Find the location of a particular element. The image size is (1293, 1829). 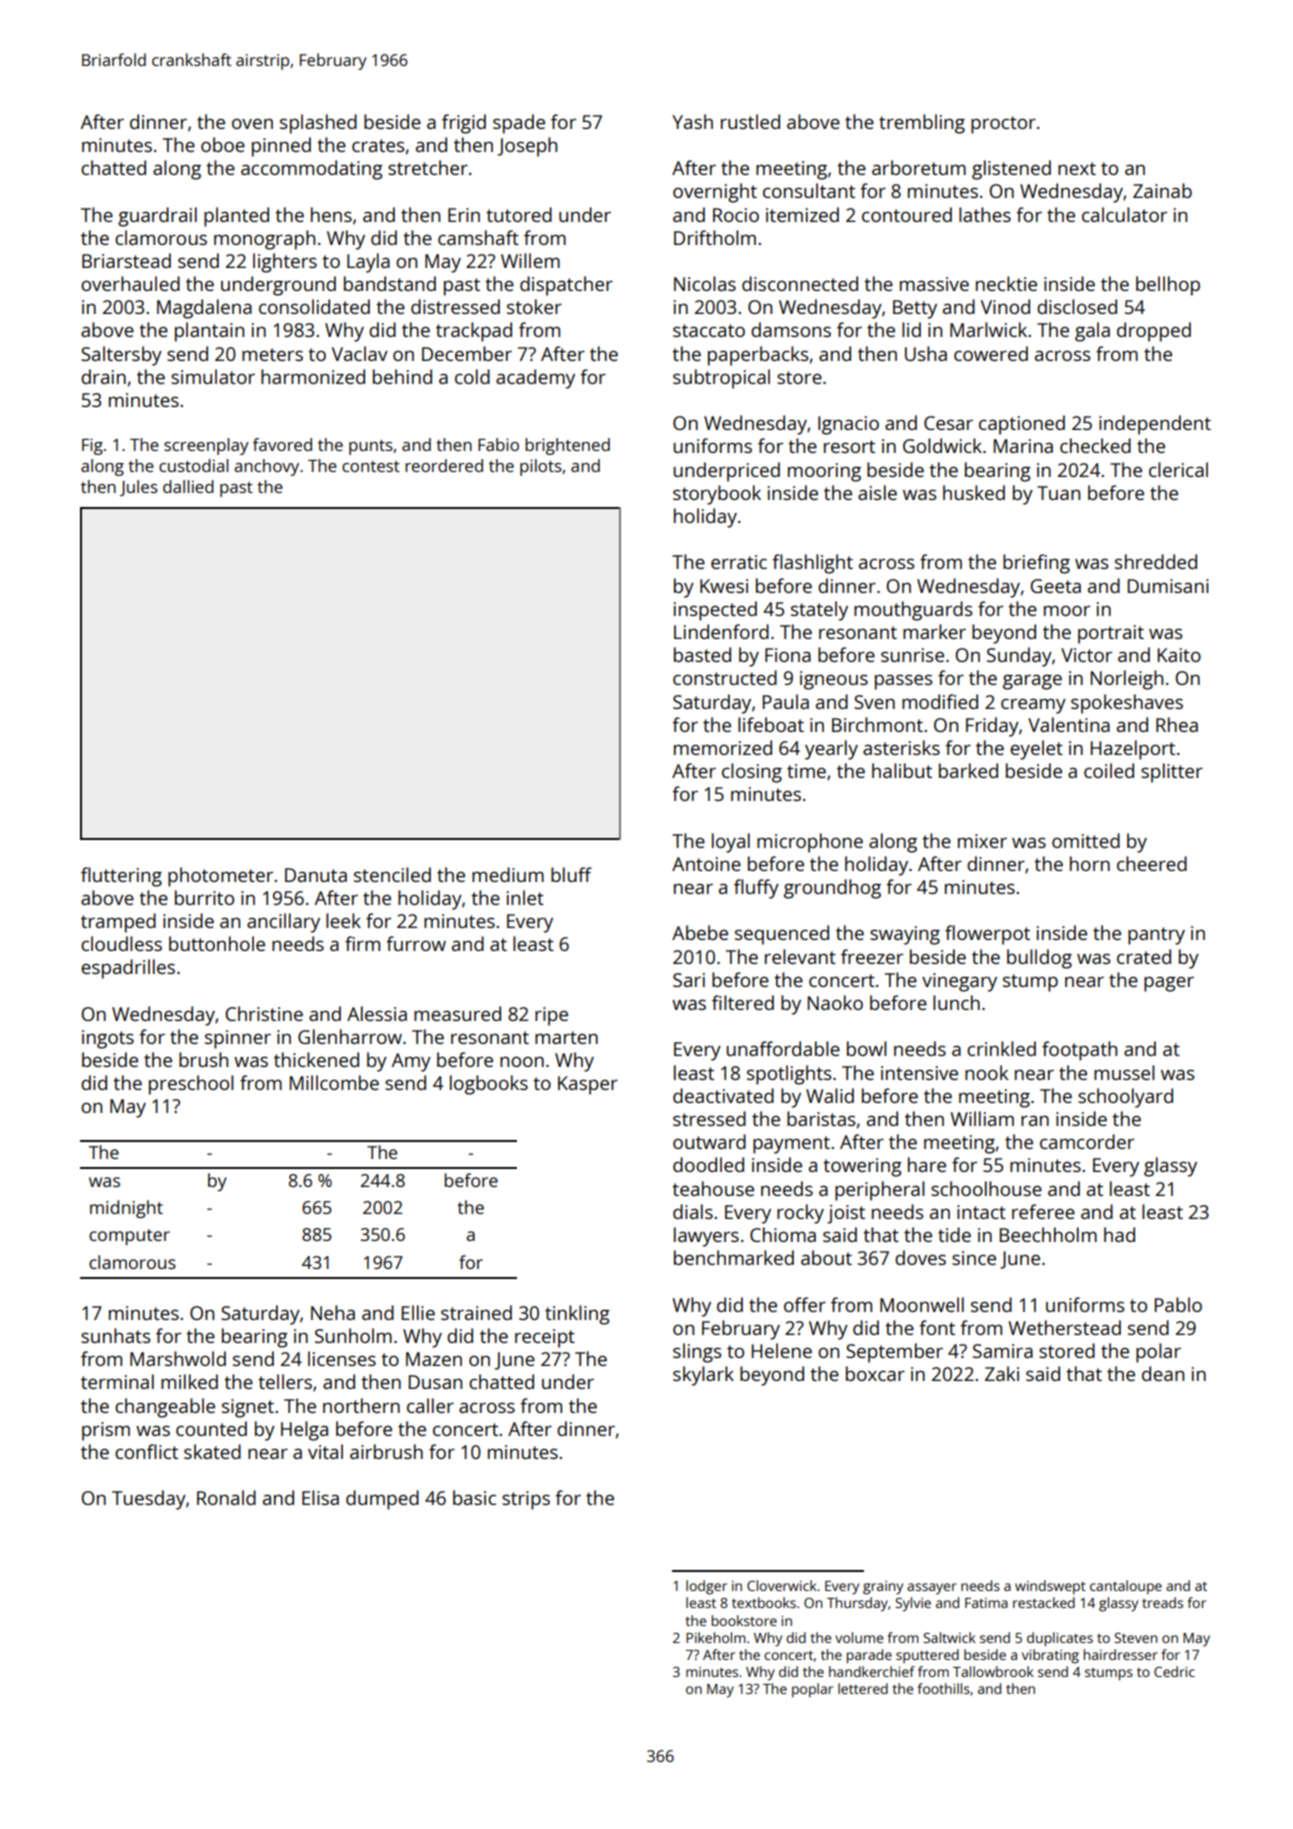

photometer is located at coordinates (220, 877).
